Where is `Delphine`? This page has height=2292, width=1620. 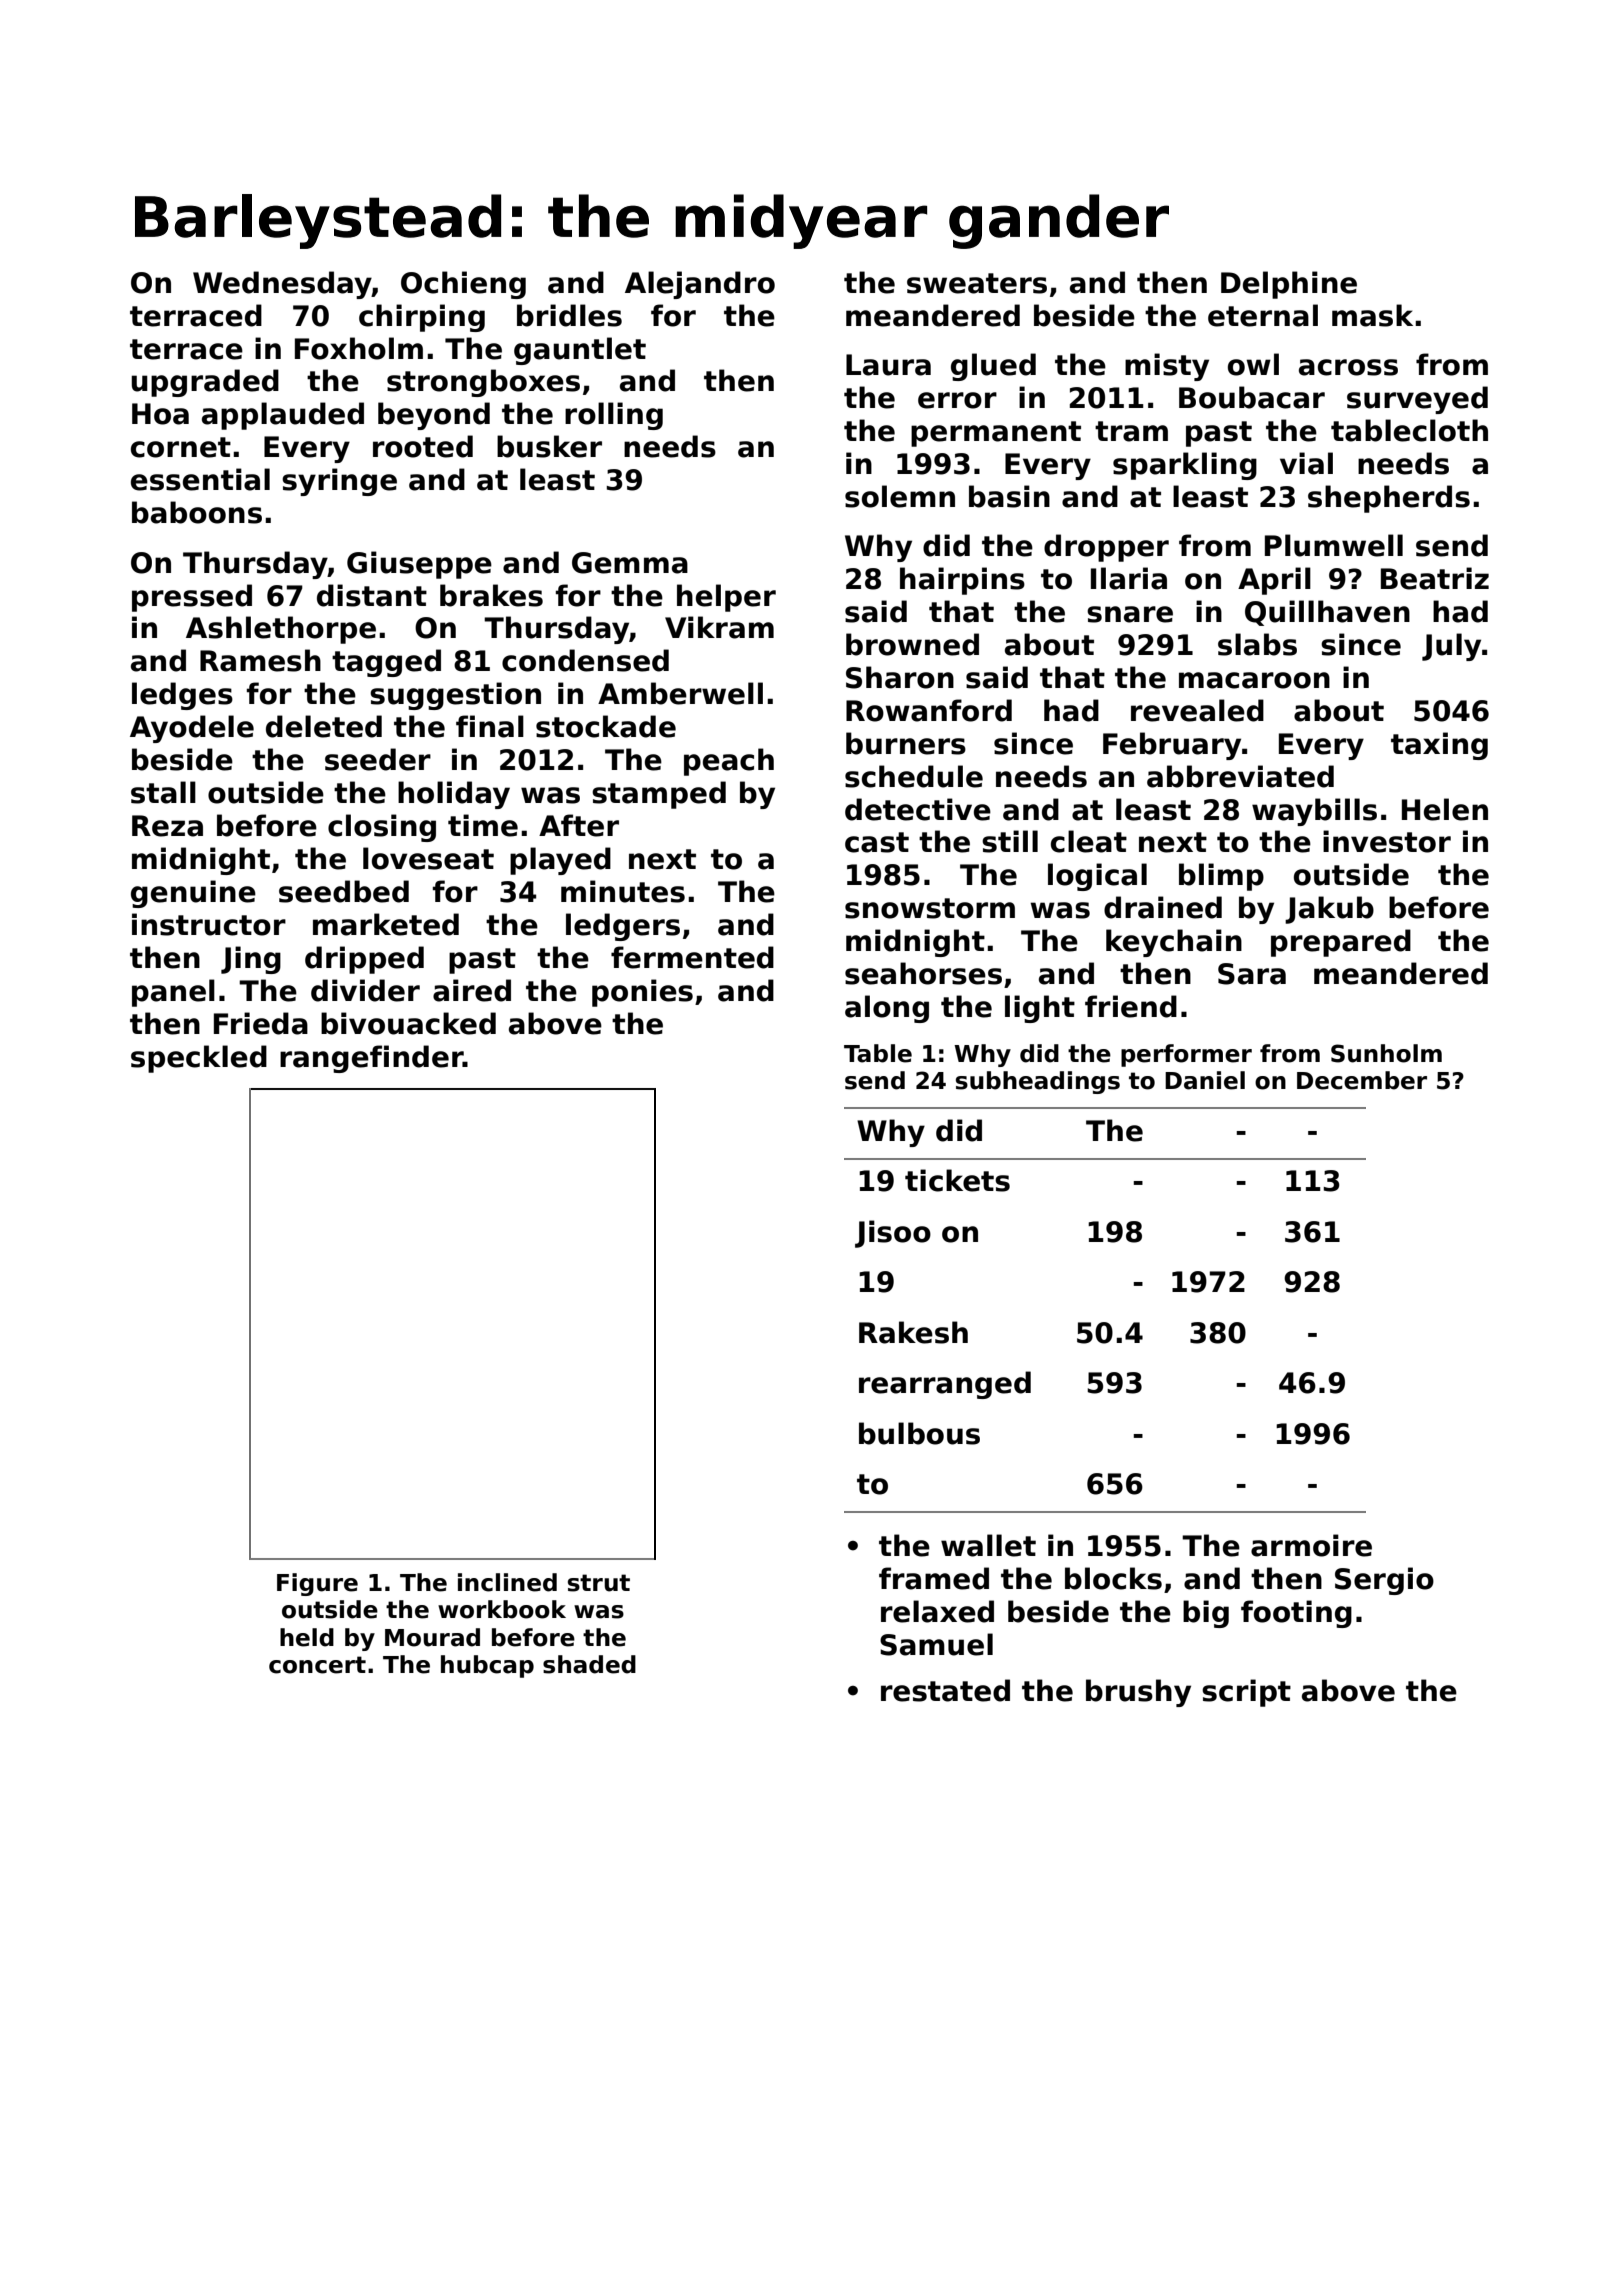
Delphine is located at coordinates (1289, 285).
